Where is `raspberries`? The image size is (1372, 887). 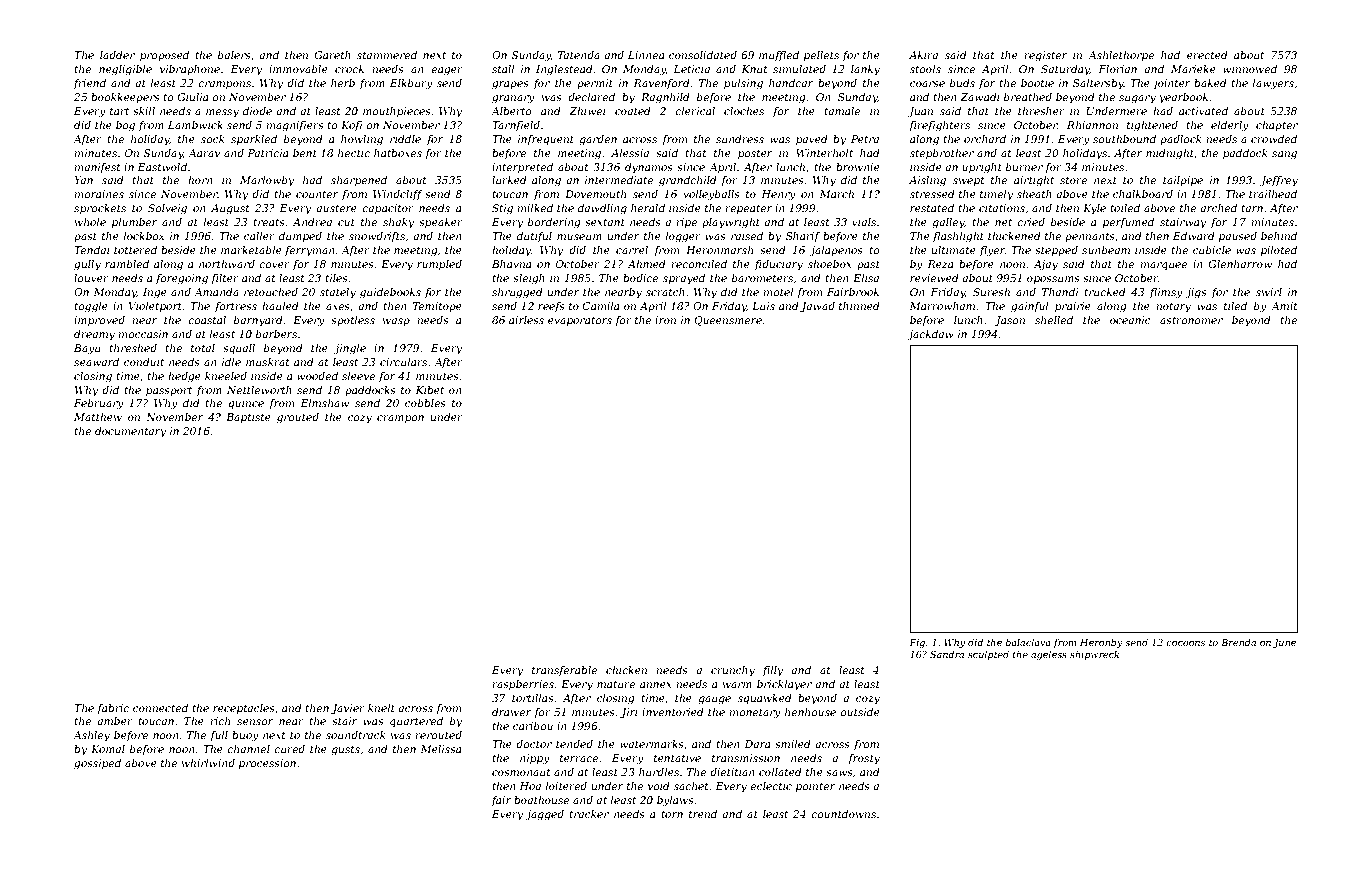
raspberries is located at coordinates (523, 685).
